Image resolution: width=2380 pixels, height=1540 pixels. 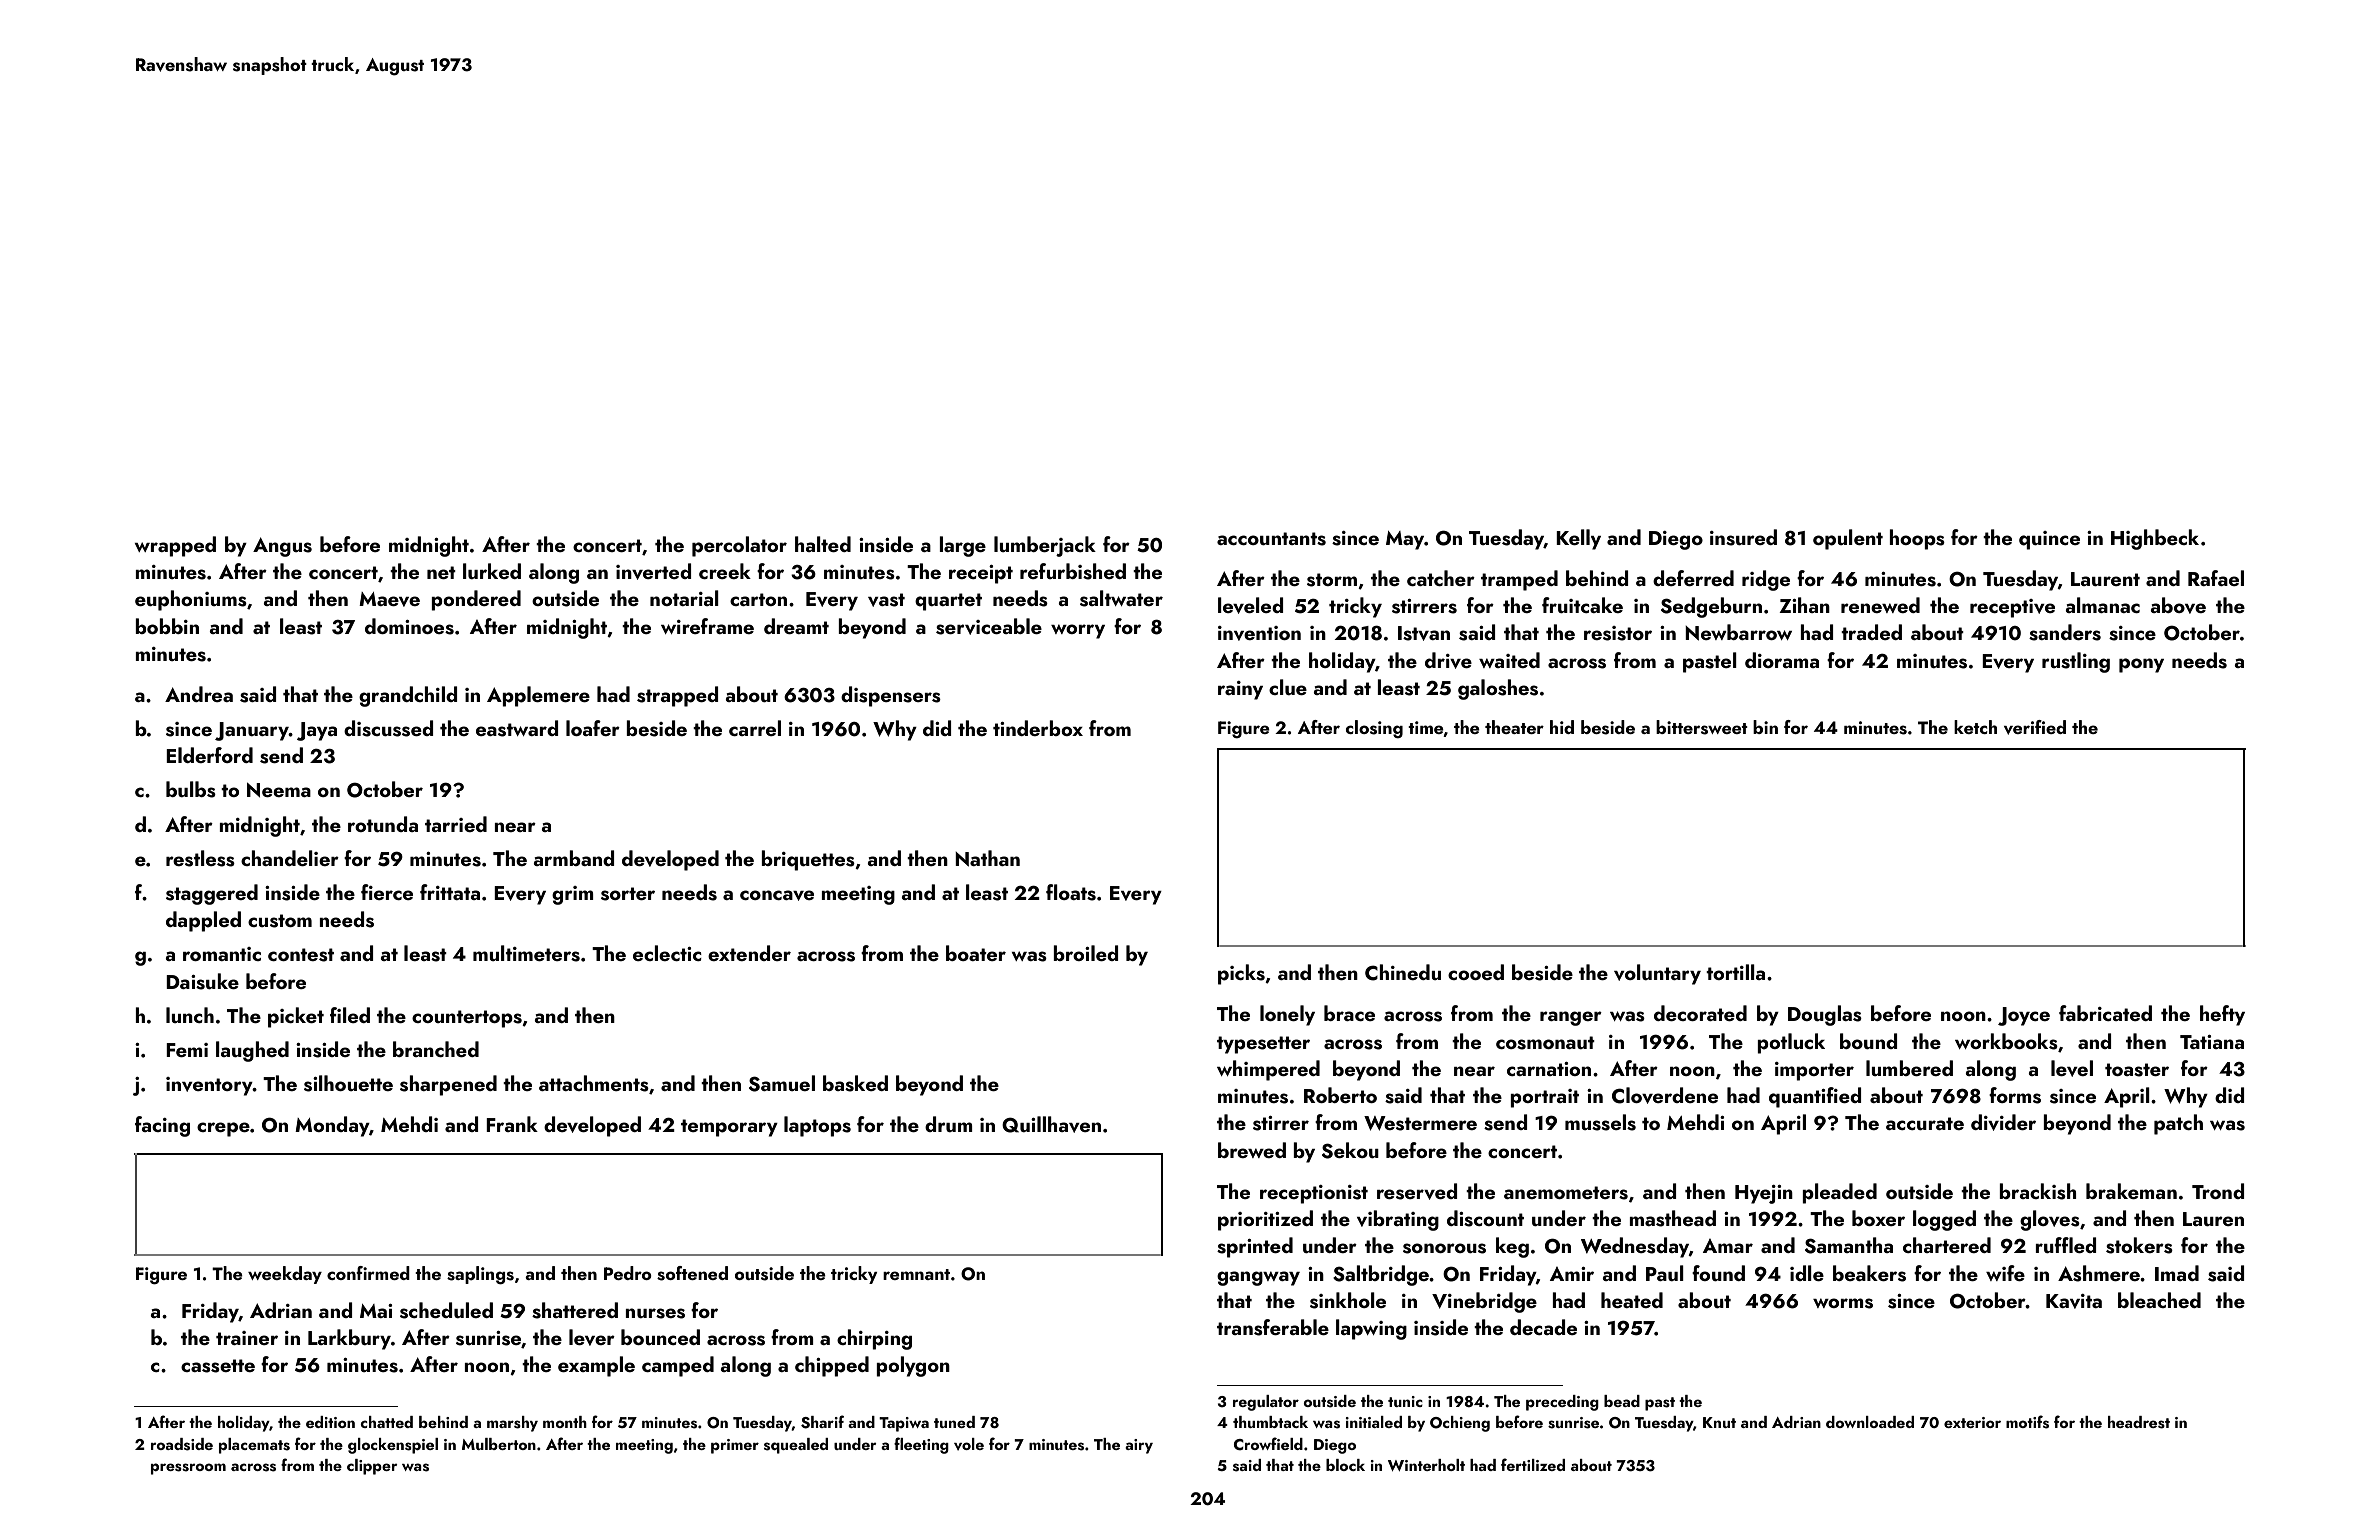 What do you see at coordinates (2216, 578) in the screenshot?
I see `Rafael` at bounding box center [2216, 578].
